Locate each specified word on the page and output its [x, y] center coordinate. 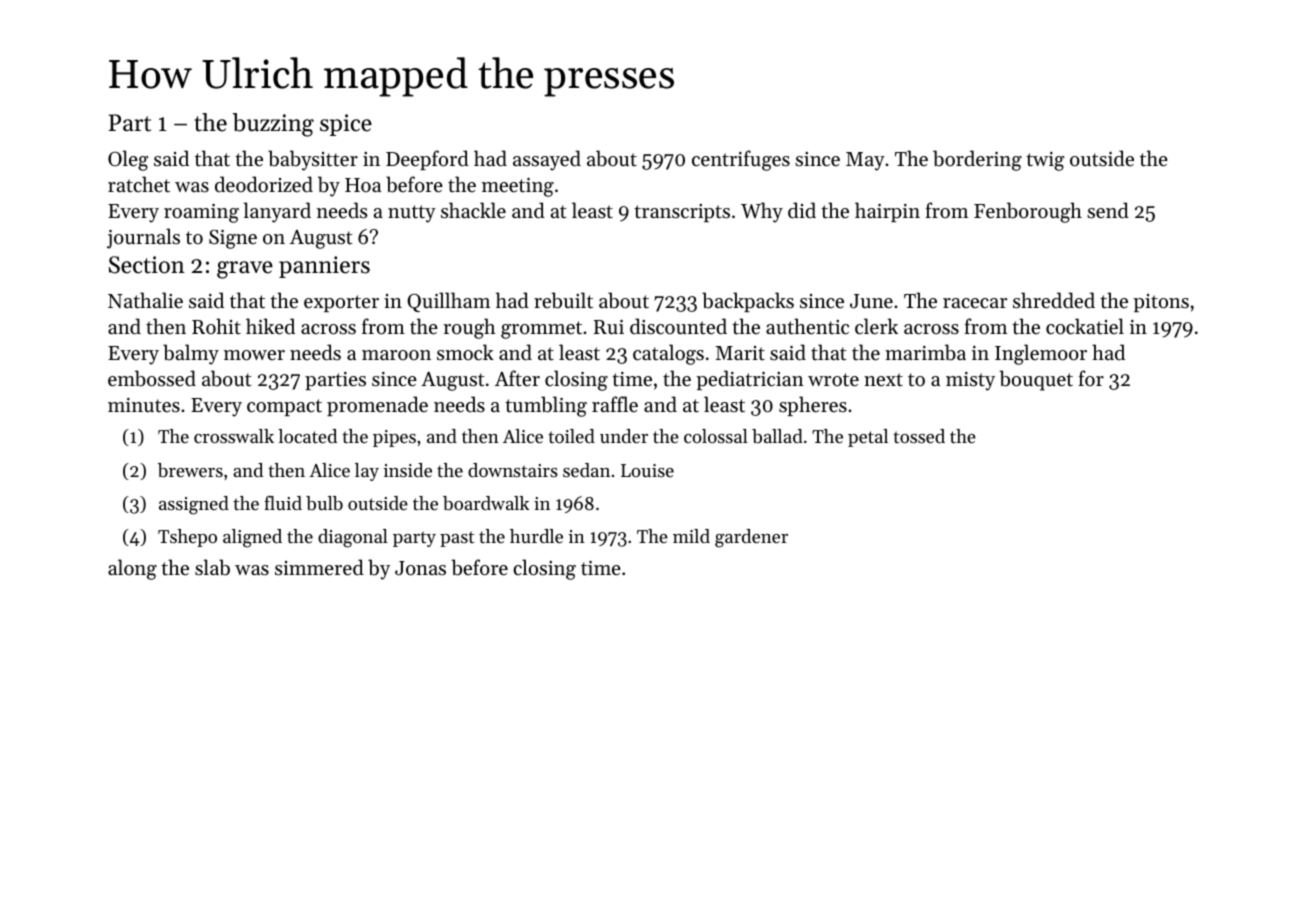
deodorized [264, 184]
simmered [319, 567]
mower [254, 355]
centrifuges [741, 160]
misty [970, 381]
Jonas [420, 568]
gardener [751, 538]
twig [1045, 161]
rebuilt [563, 300]
